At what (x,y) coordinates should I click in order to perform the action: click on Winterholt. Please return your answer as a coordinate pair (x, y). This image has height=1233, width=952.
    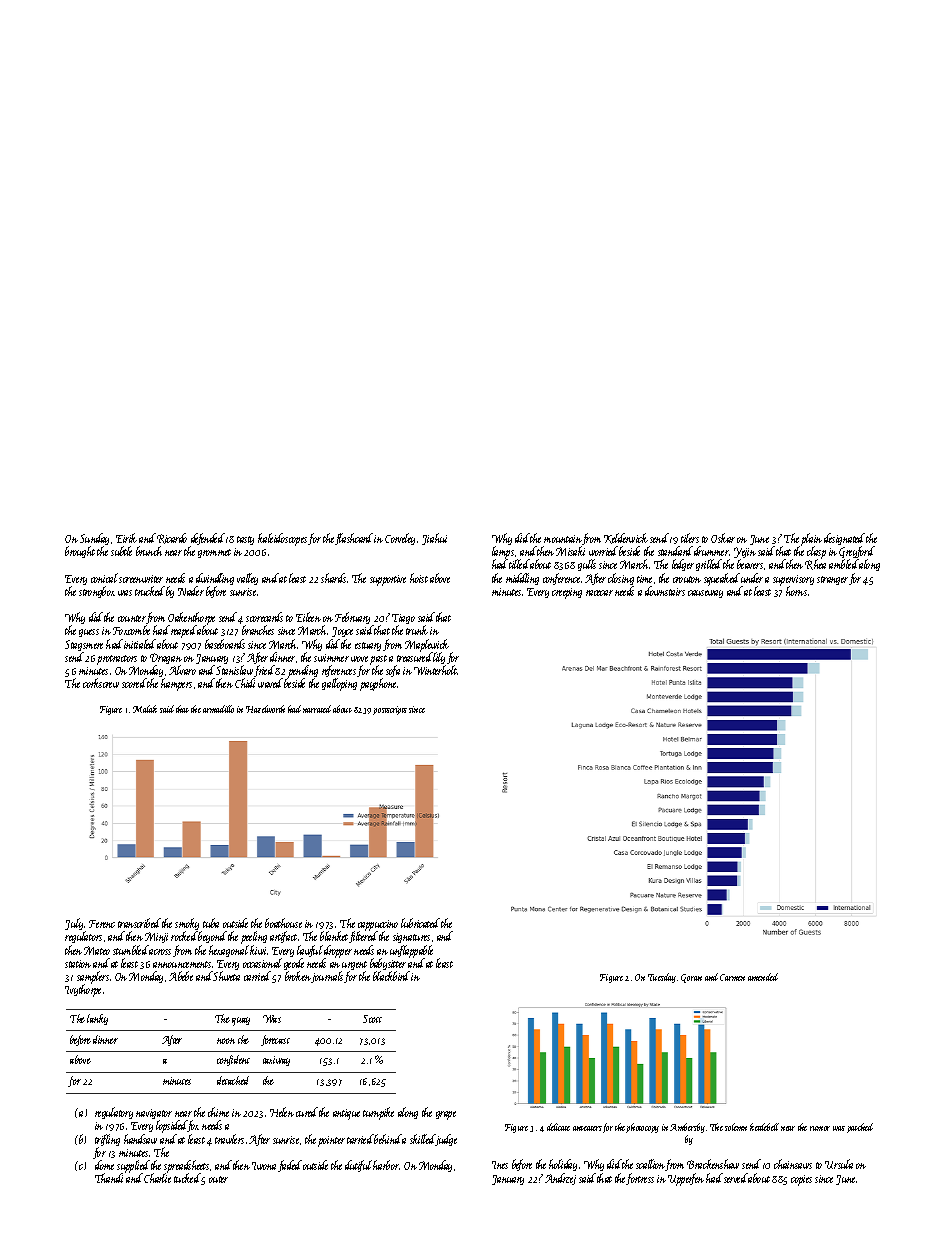
    Looking at the image, I should click on (435, 670).
